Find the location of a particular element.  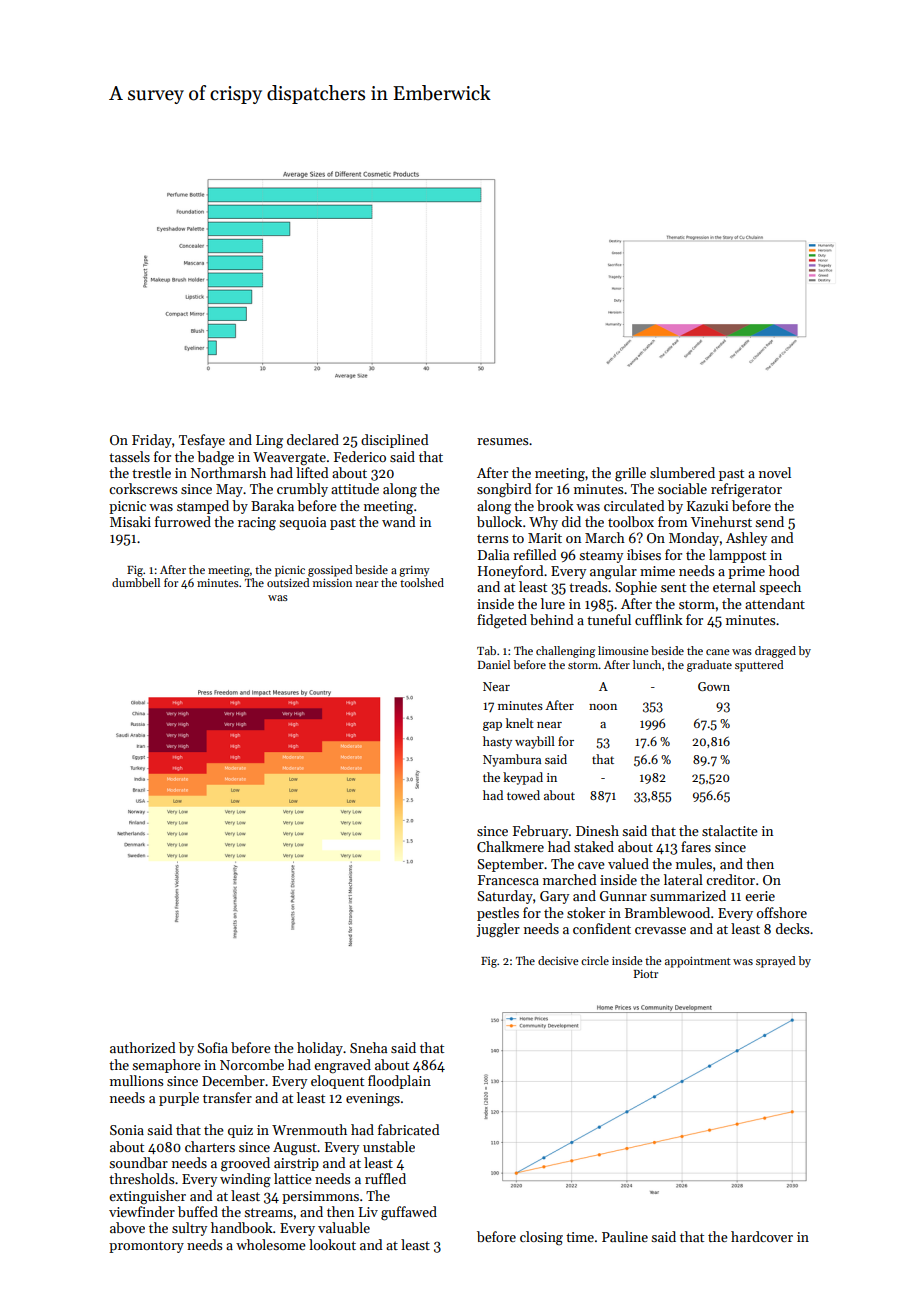

towed is located at coordinates (523, 795).
